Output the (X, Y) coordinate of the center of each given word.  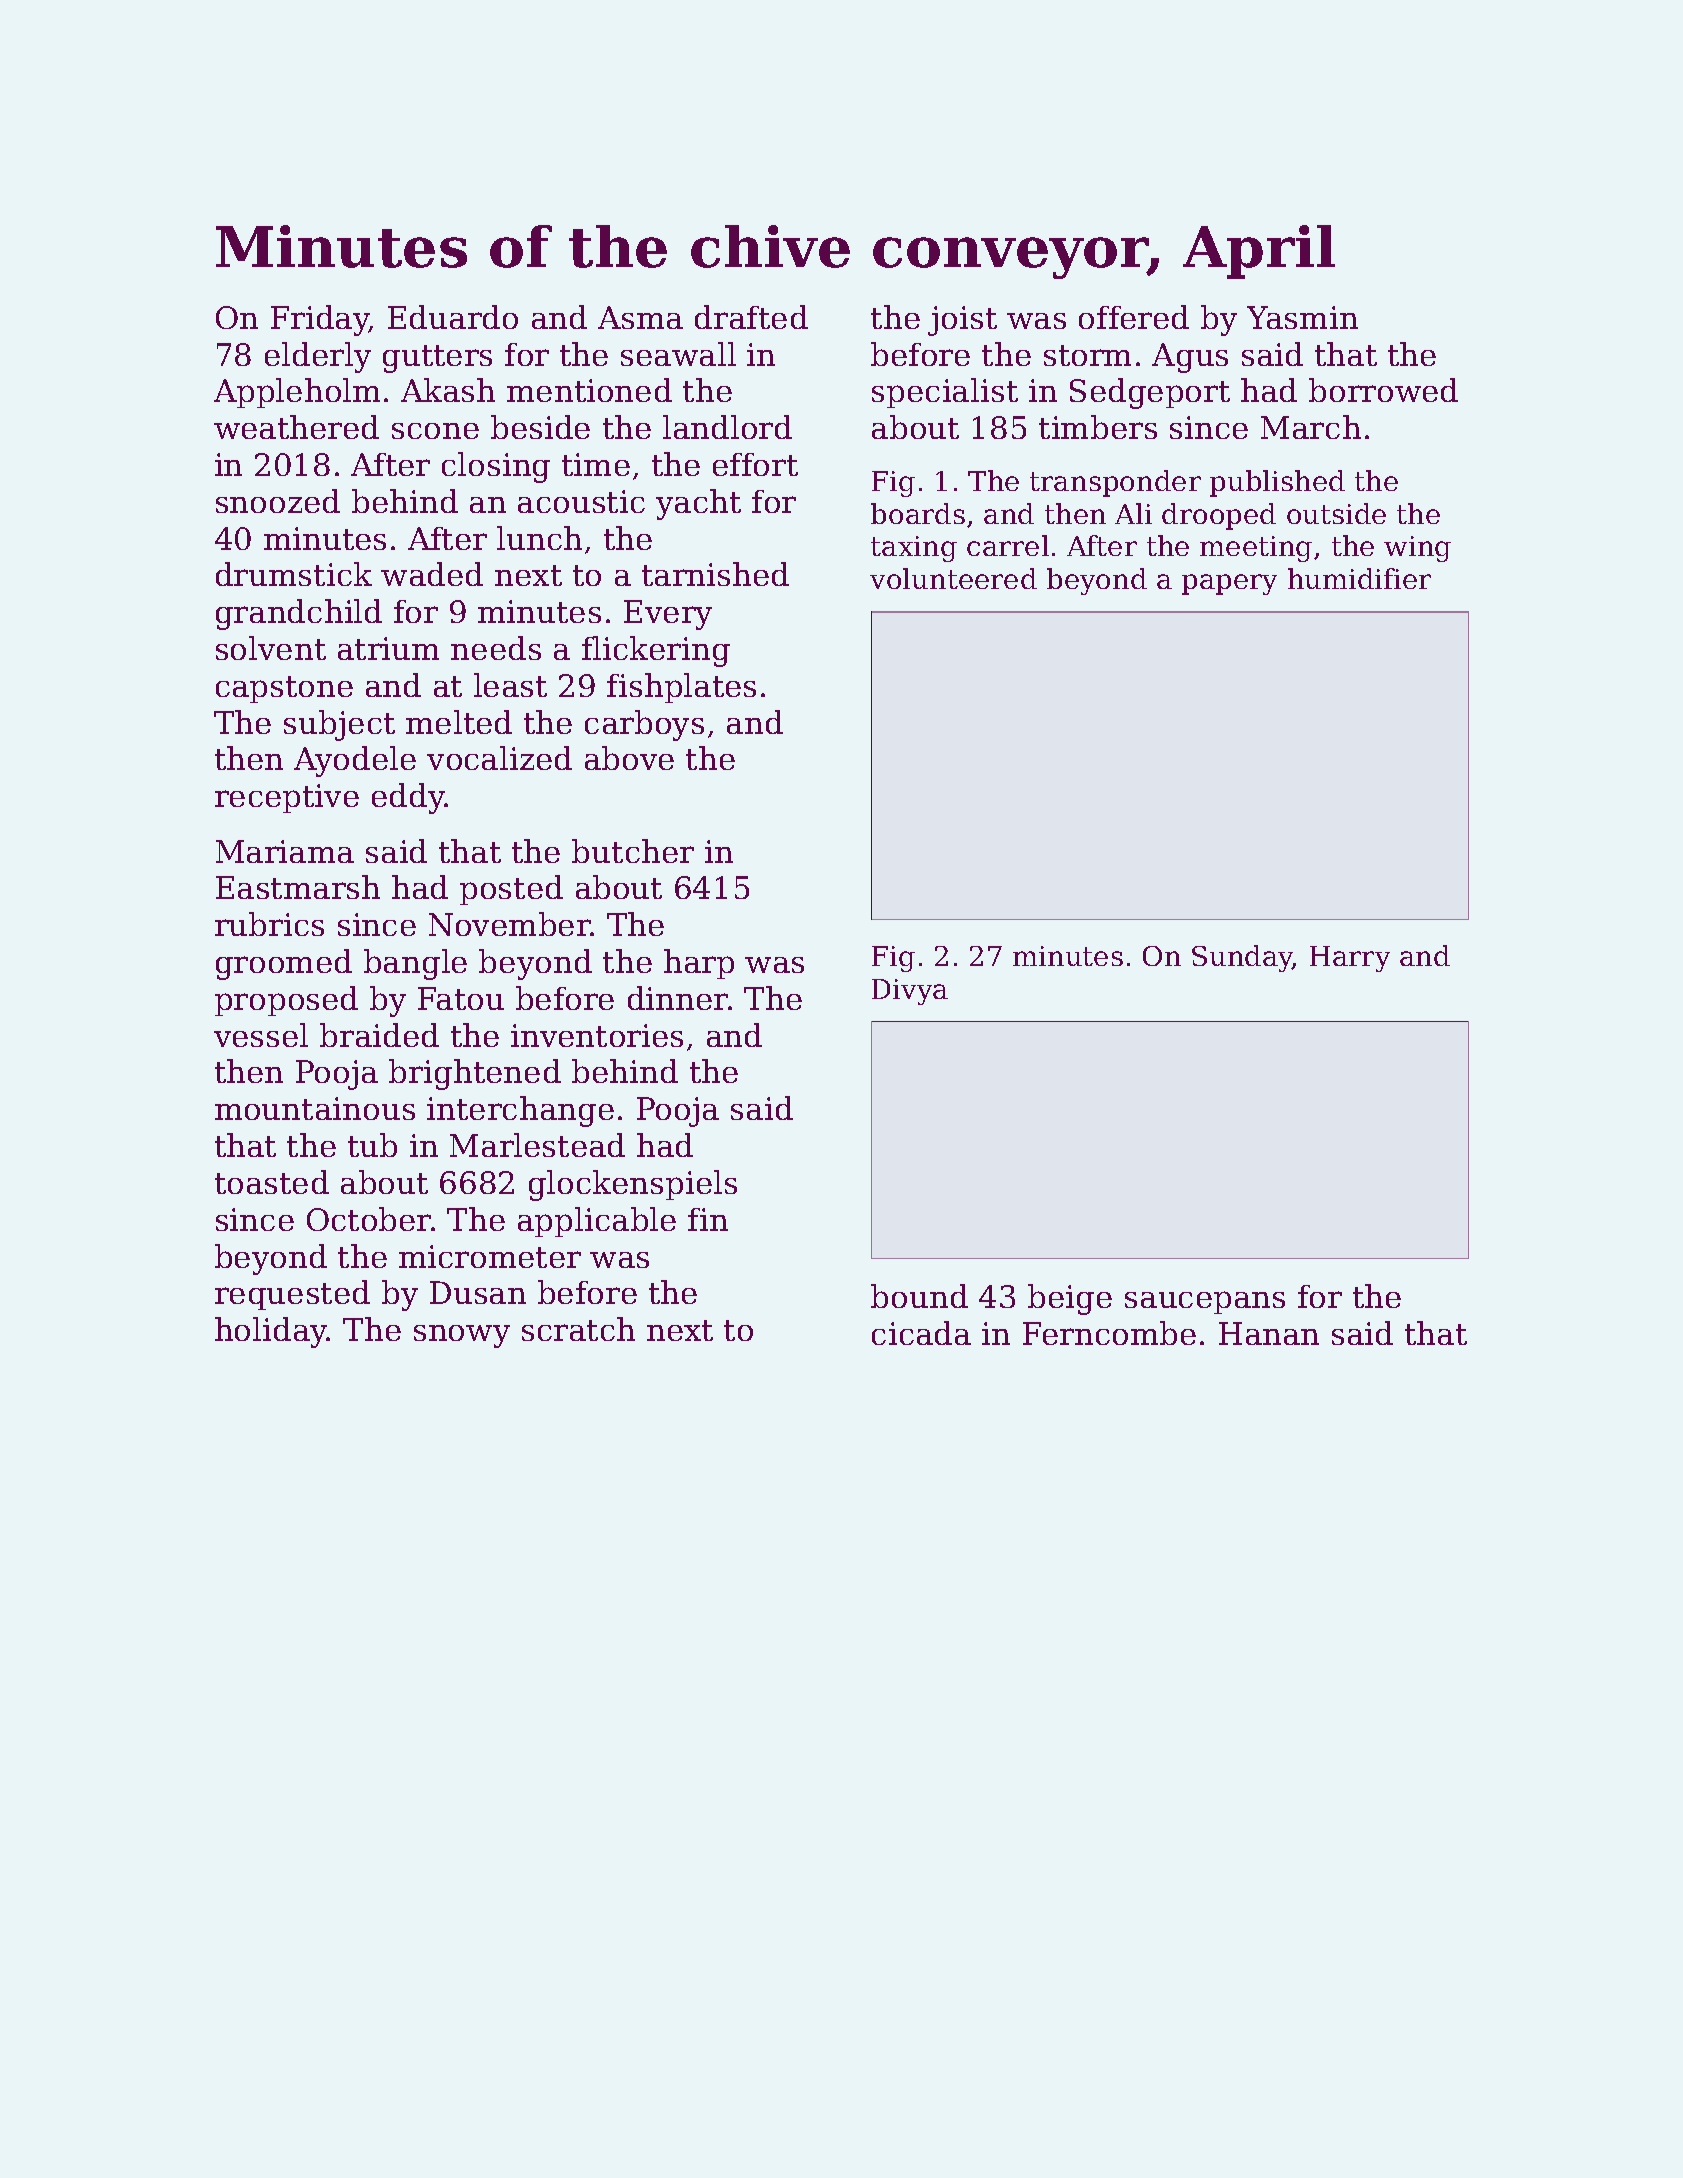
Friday (320, 320)
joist (962, 321)
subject (339, 725)
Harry (1350, 959)
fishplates (681, 688)
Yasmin (1302, 317)
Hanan (1269, 1333)
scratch (578, 1329)
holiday (271, 1332)
